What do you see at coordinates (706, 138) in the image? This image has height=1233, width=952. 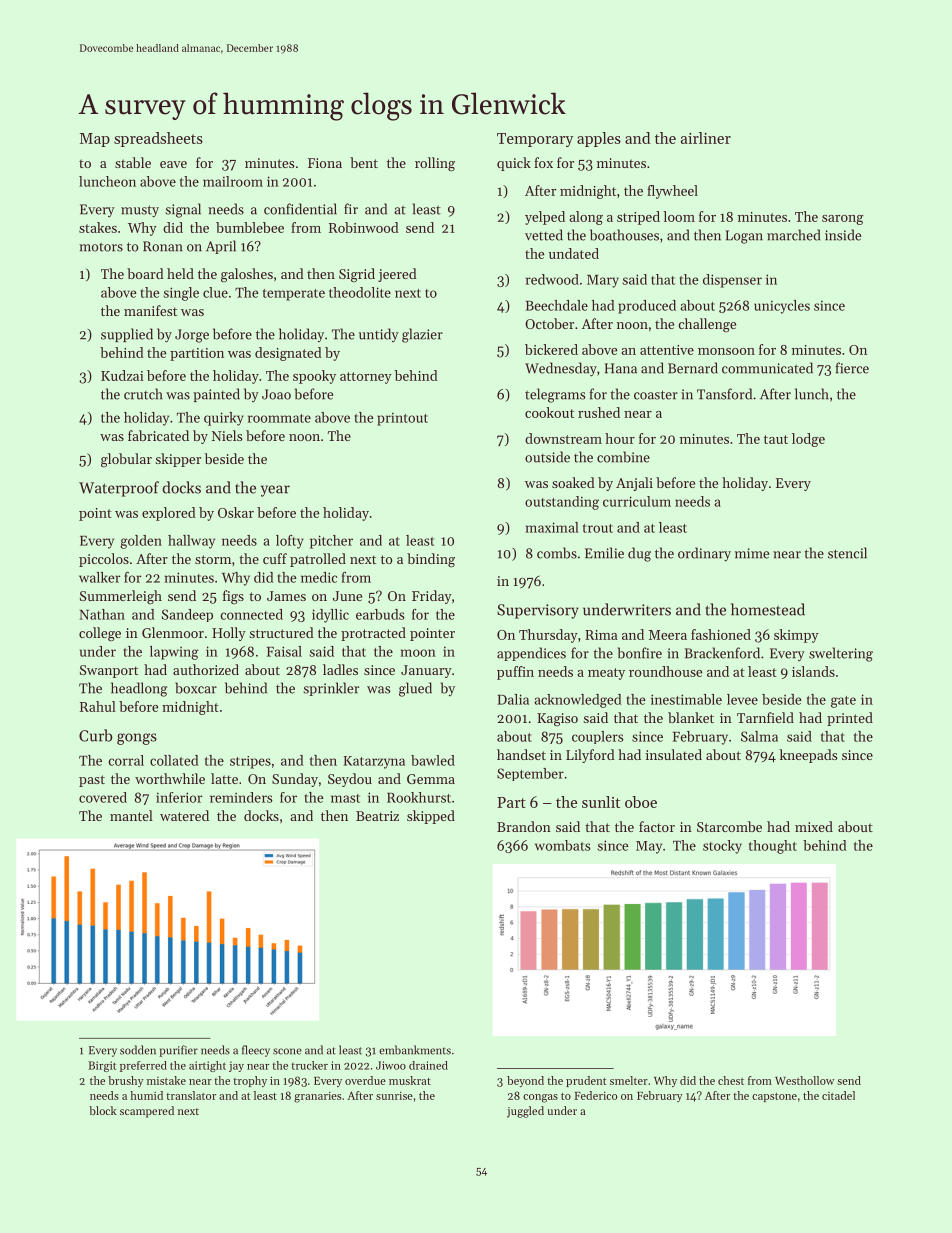 I see `airliner` at bounding box center [706, 138].
